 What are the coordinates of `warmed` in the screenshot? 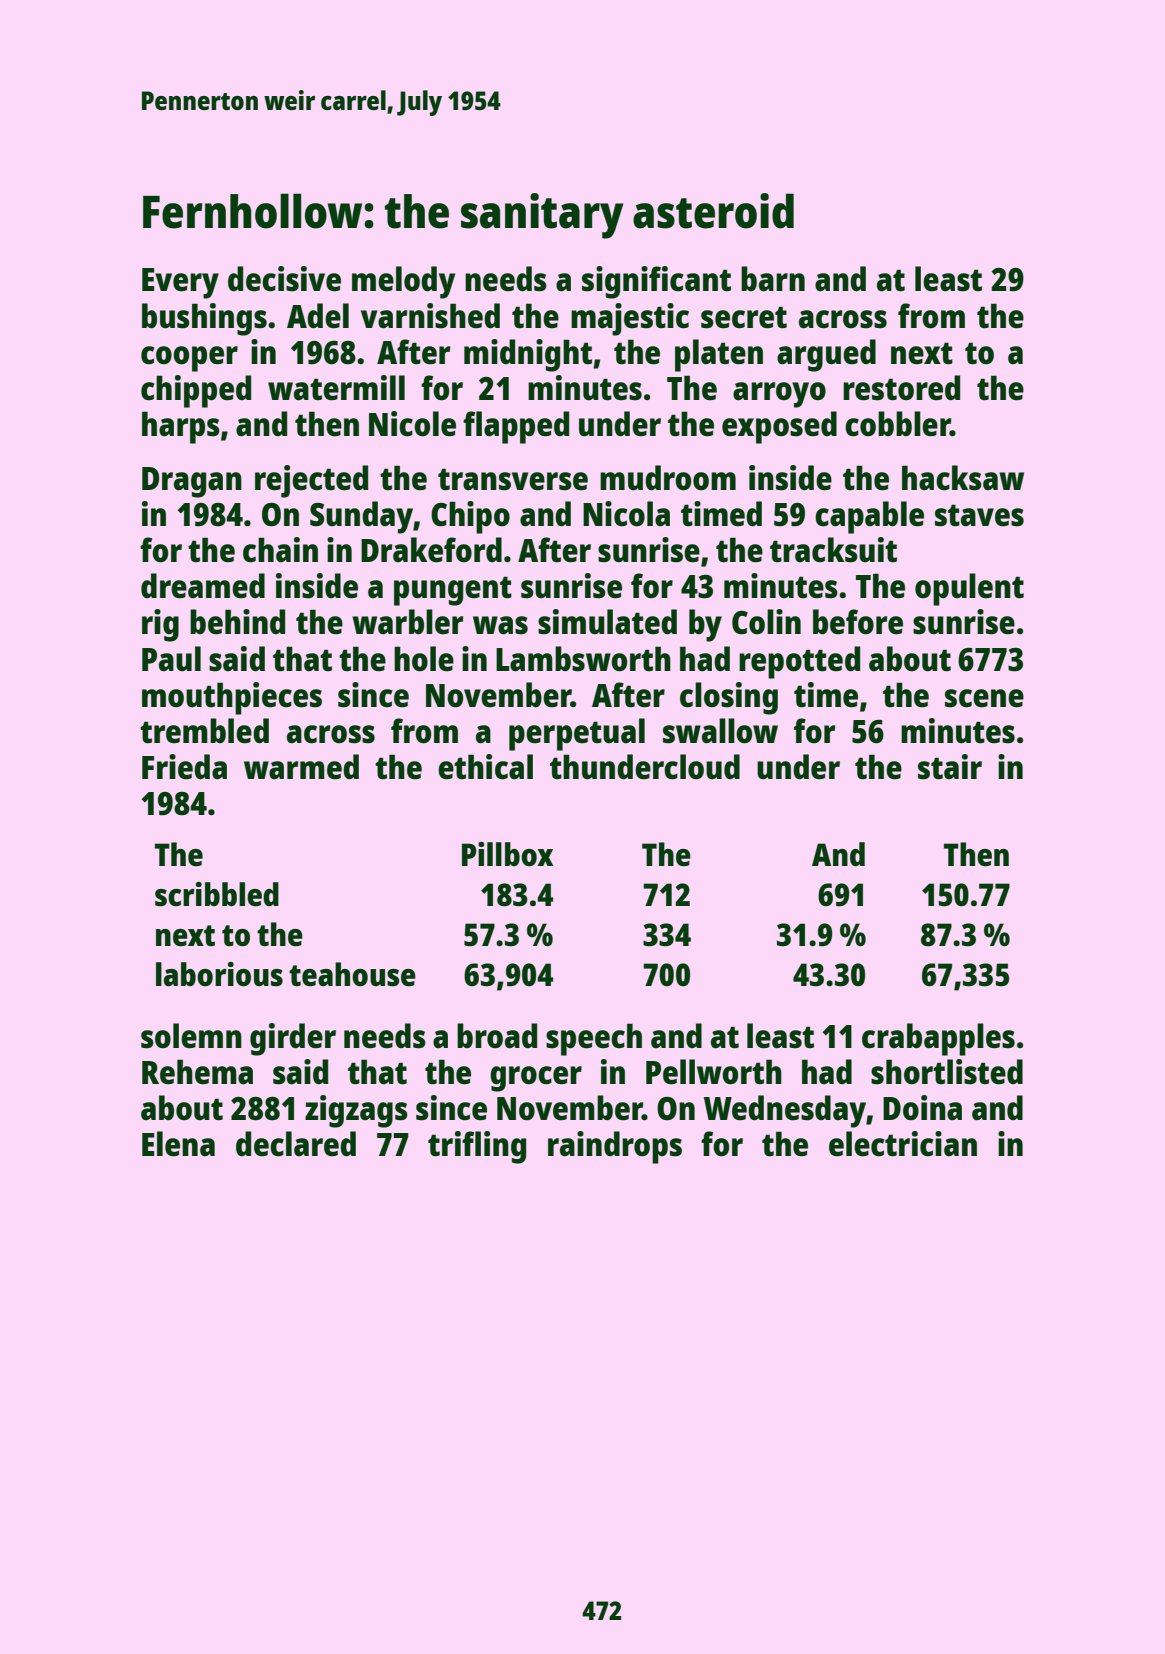 It's located at (301, 767).
